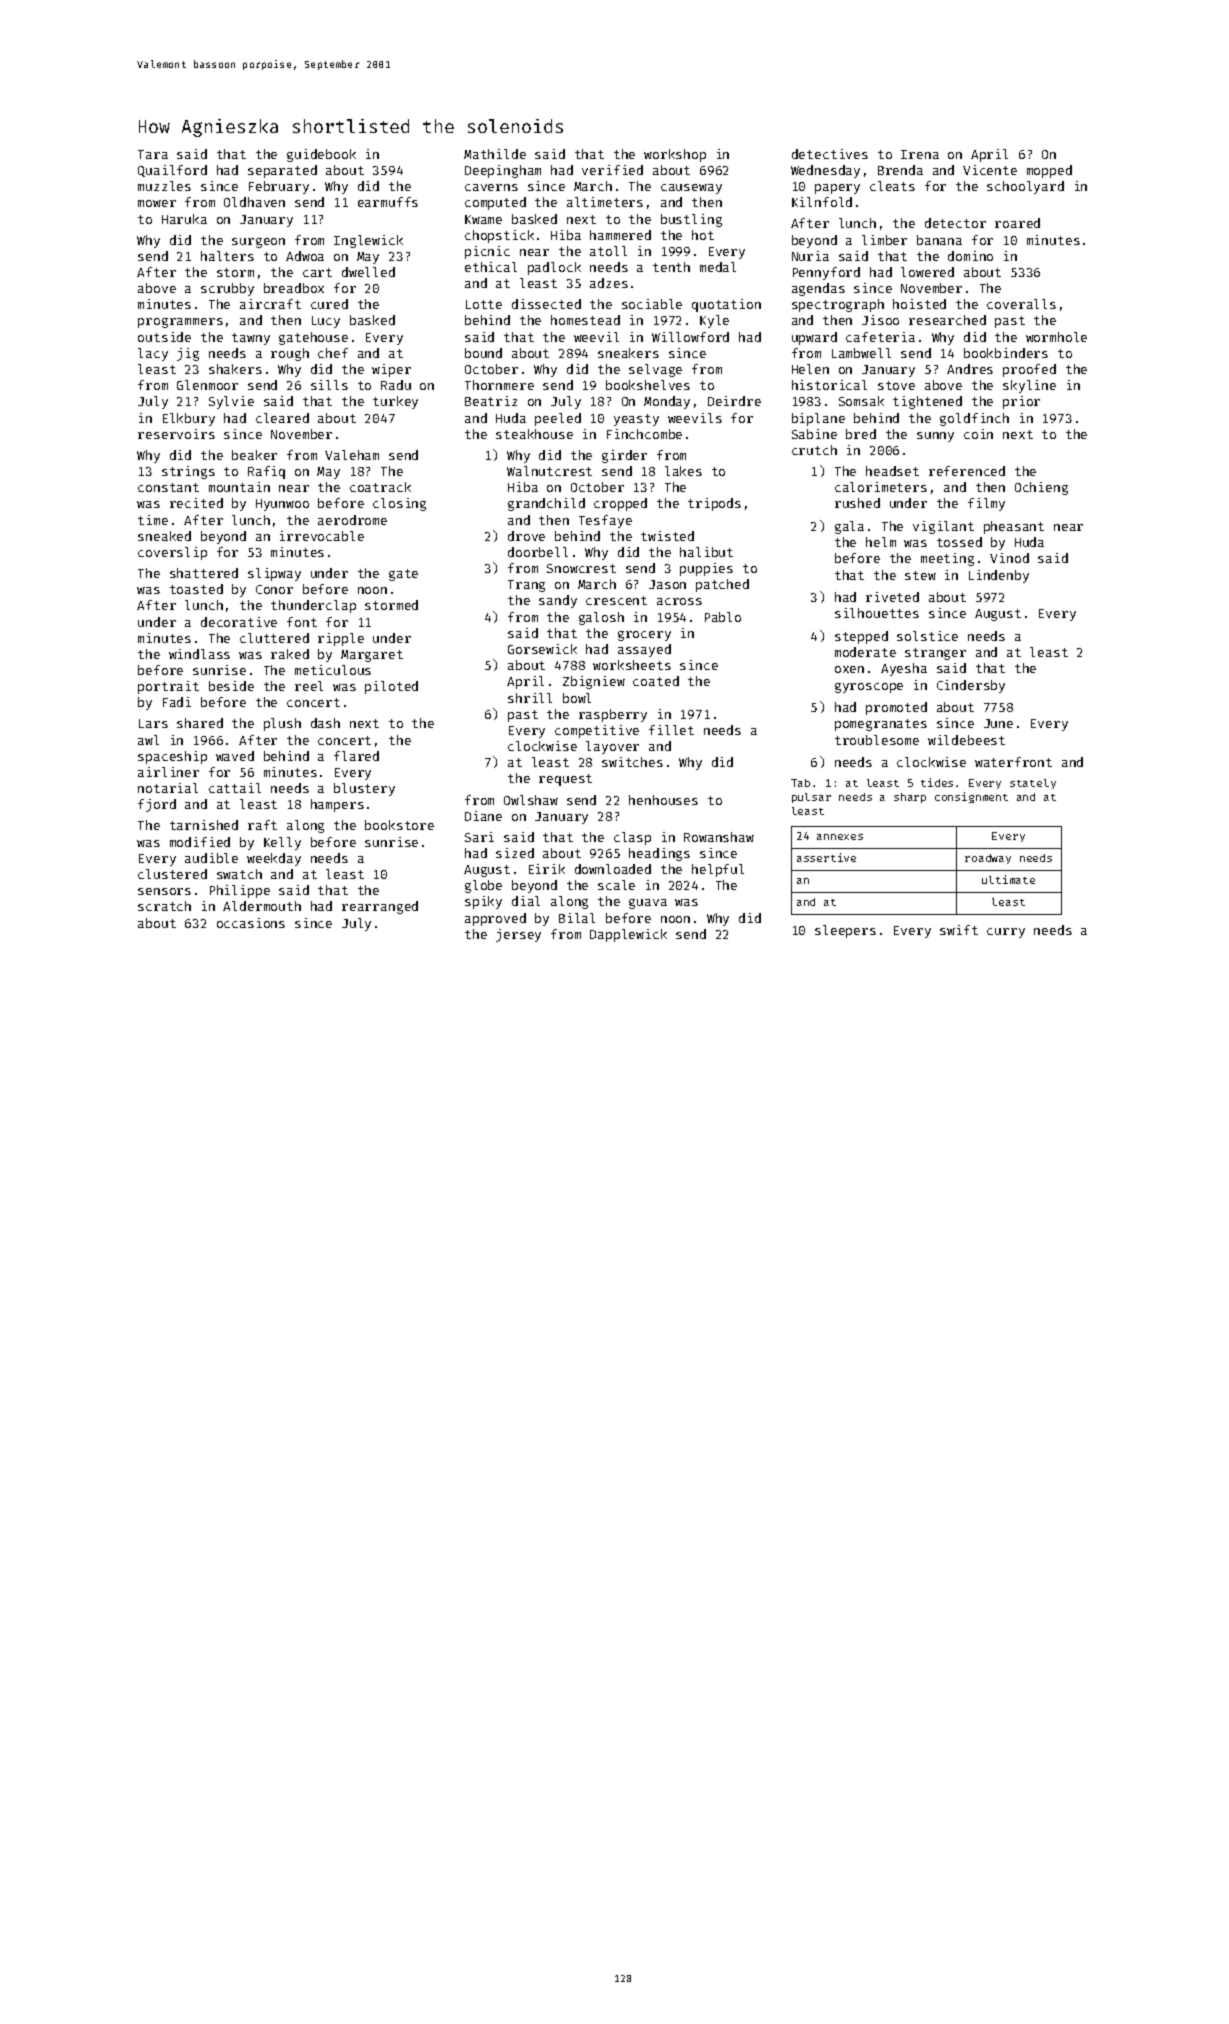 Image resolution: width=1229 pixels, height=2024 pixels. I want to click on verified, so click(612, 170).
